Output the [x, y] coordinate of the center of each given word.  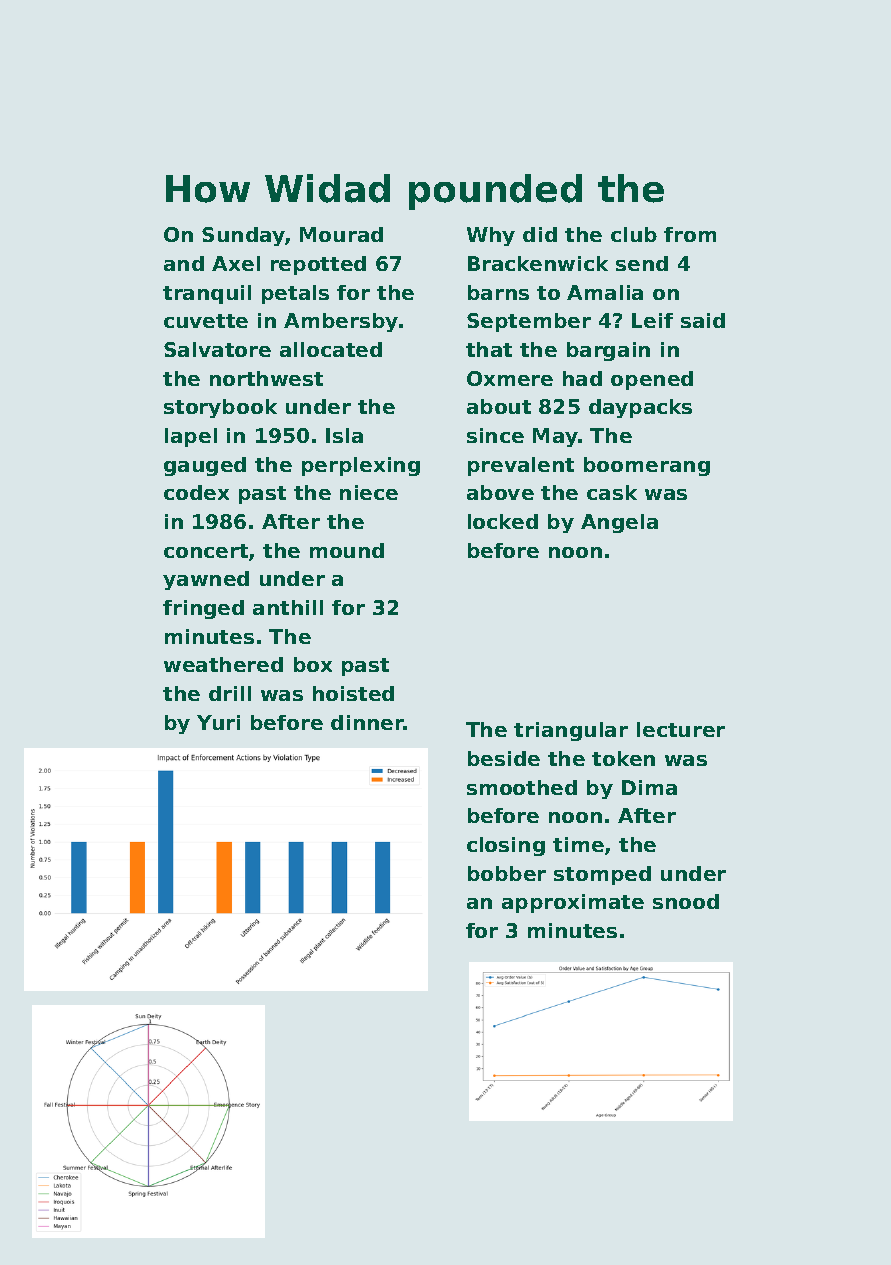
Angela [619, 523]
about [499, 406]
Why [491, 236]
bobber [507, 873]
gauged [205, 466]
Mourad [341, 234]
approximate [573, 903]
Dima [649, 787]
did [540, 234]
